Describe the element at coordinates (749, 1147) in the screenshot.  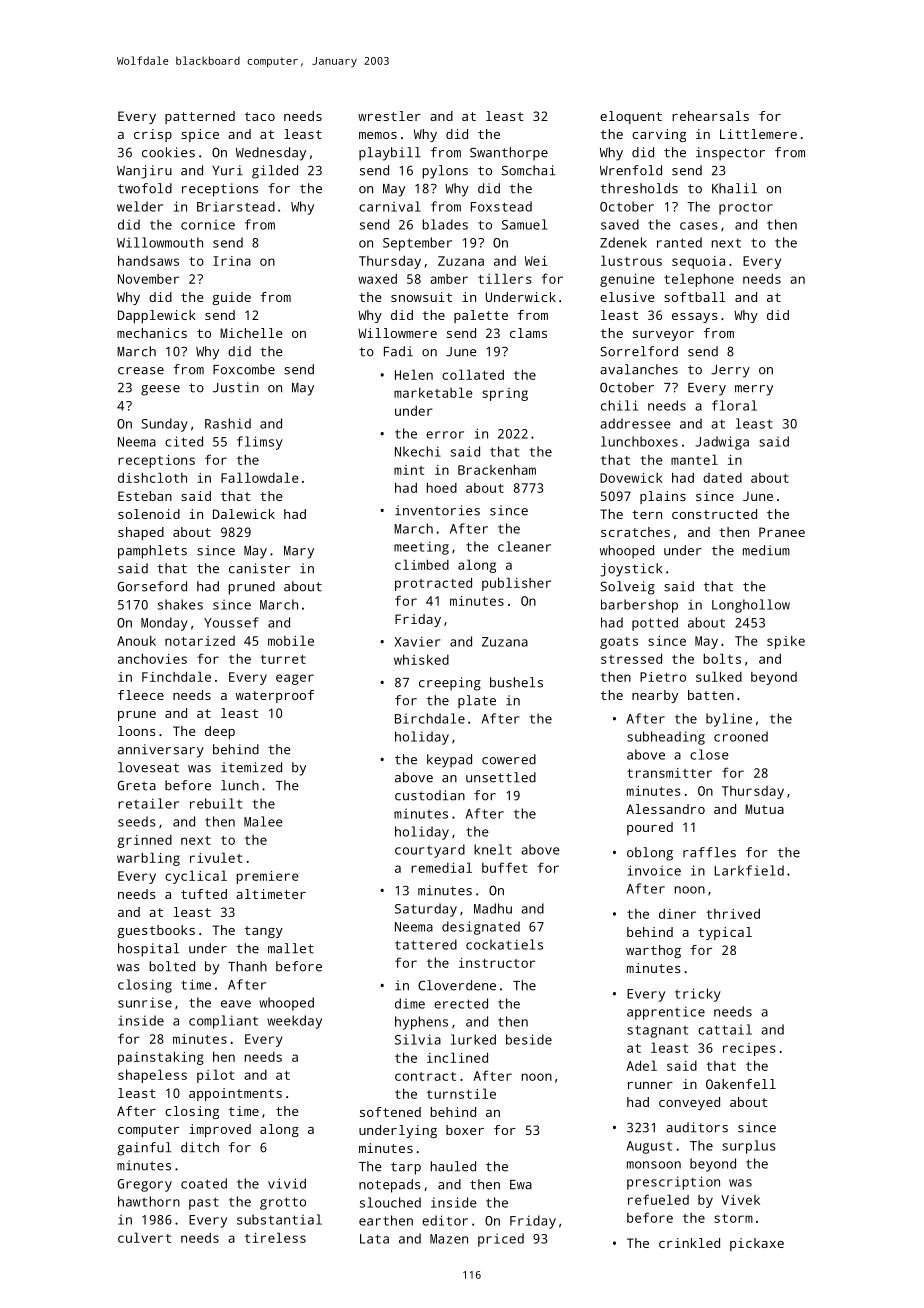
I see `surplus` at that location.
